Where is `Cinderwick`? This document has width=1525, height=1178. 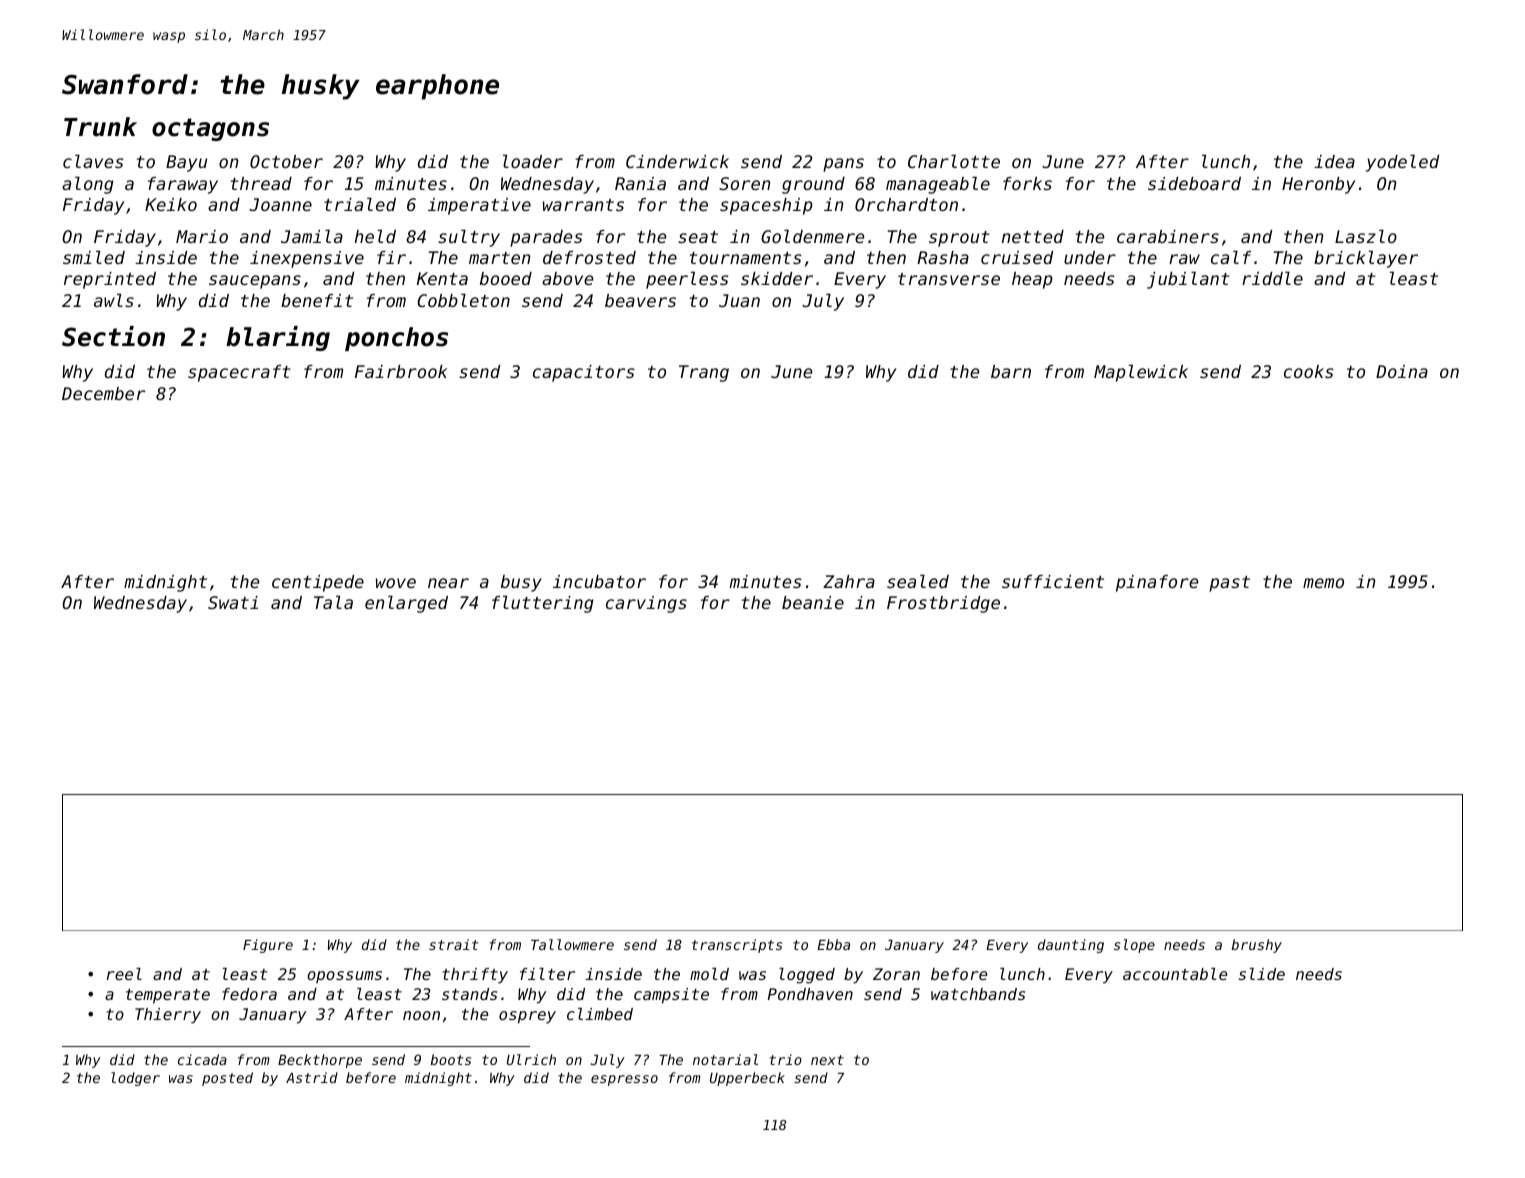
Cinderwick is located at coordinates (677, 161).
